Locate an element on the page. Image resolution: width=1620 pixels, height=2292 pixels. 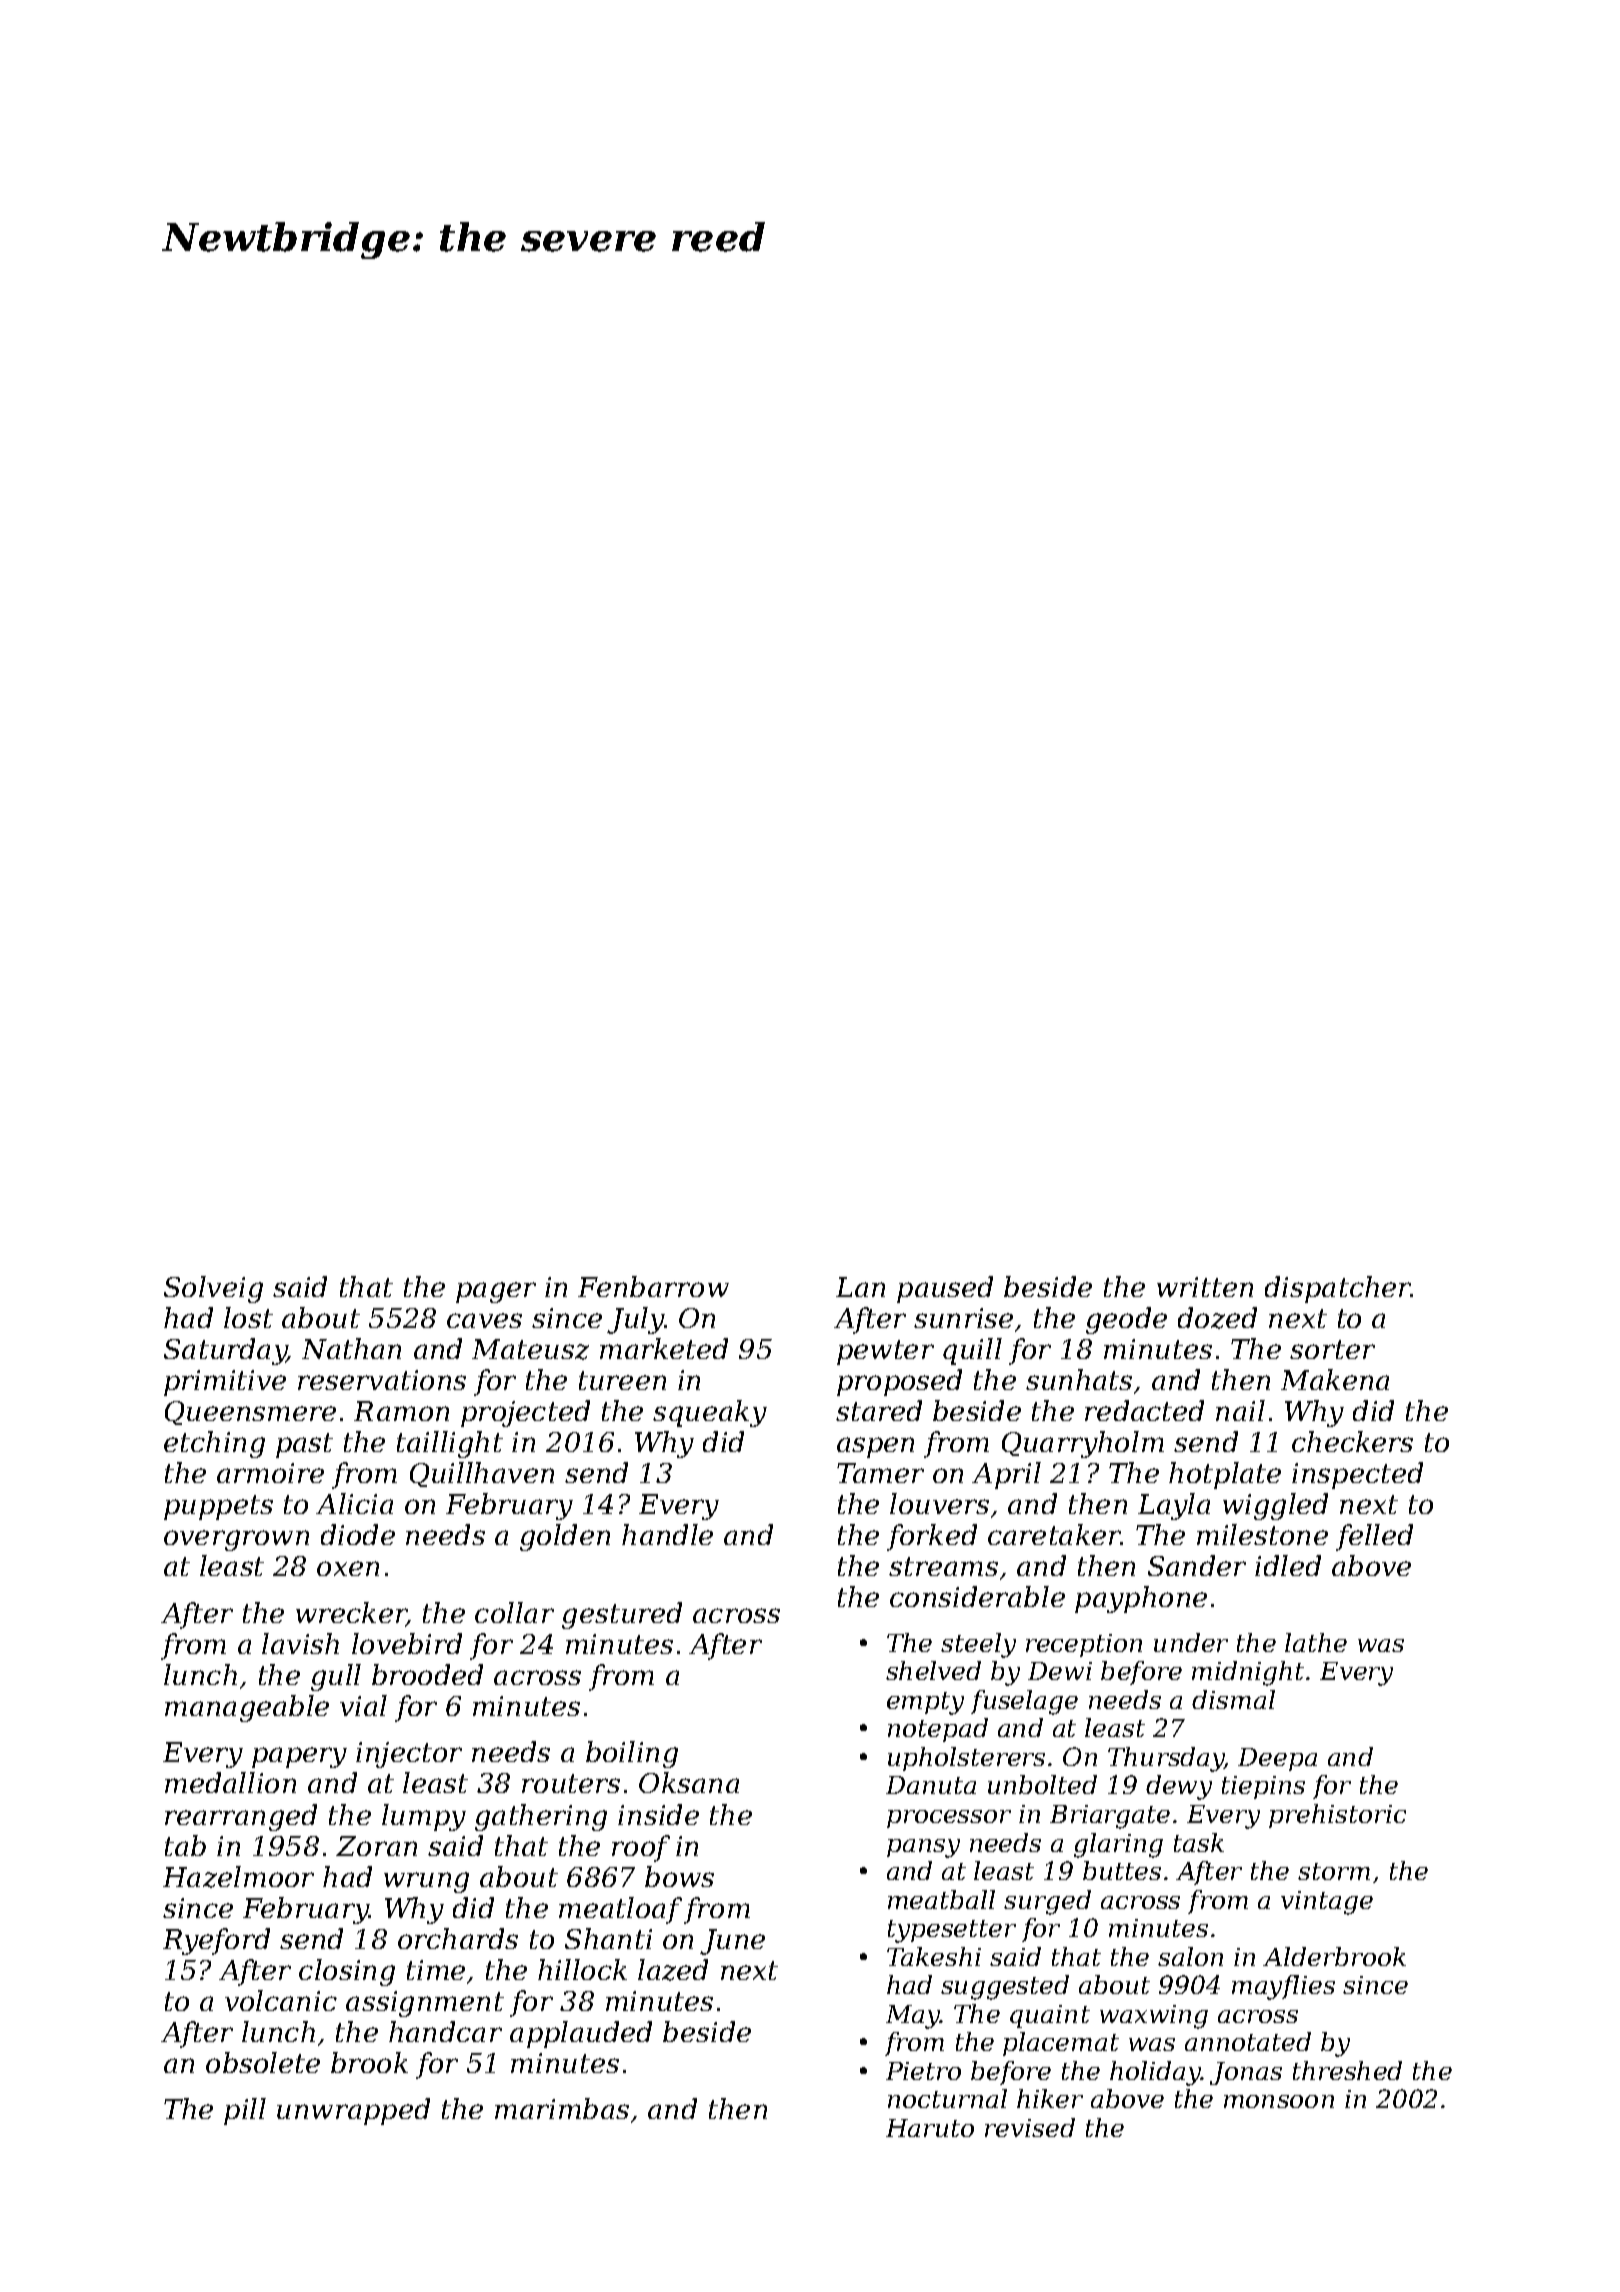
Haruto is located at coordinates (930, 2128).
